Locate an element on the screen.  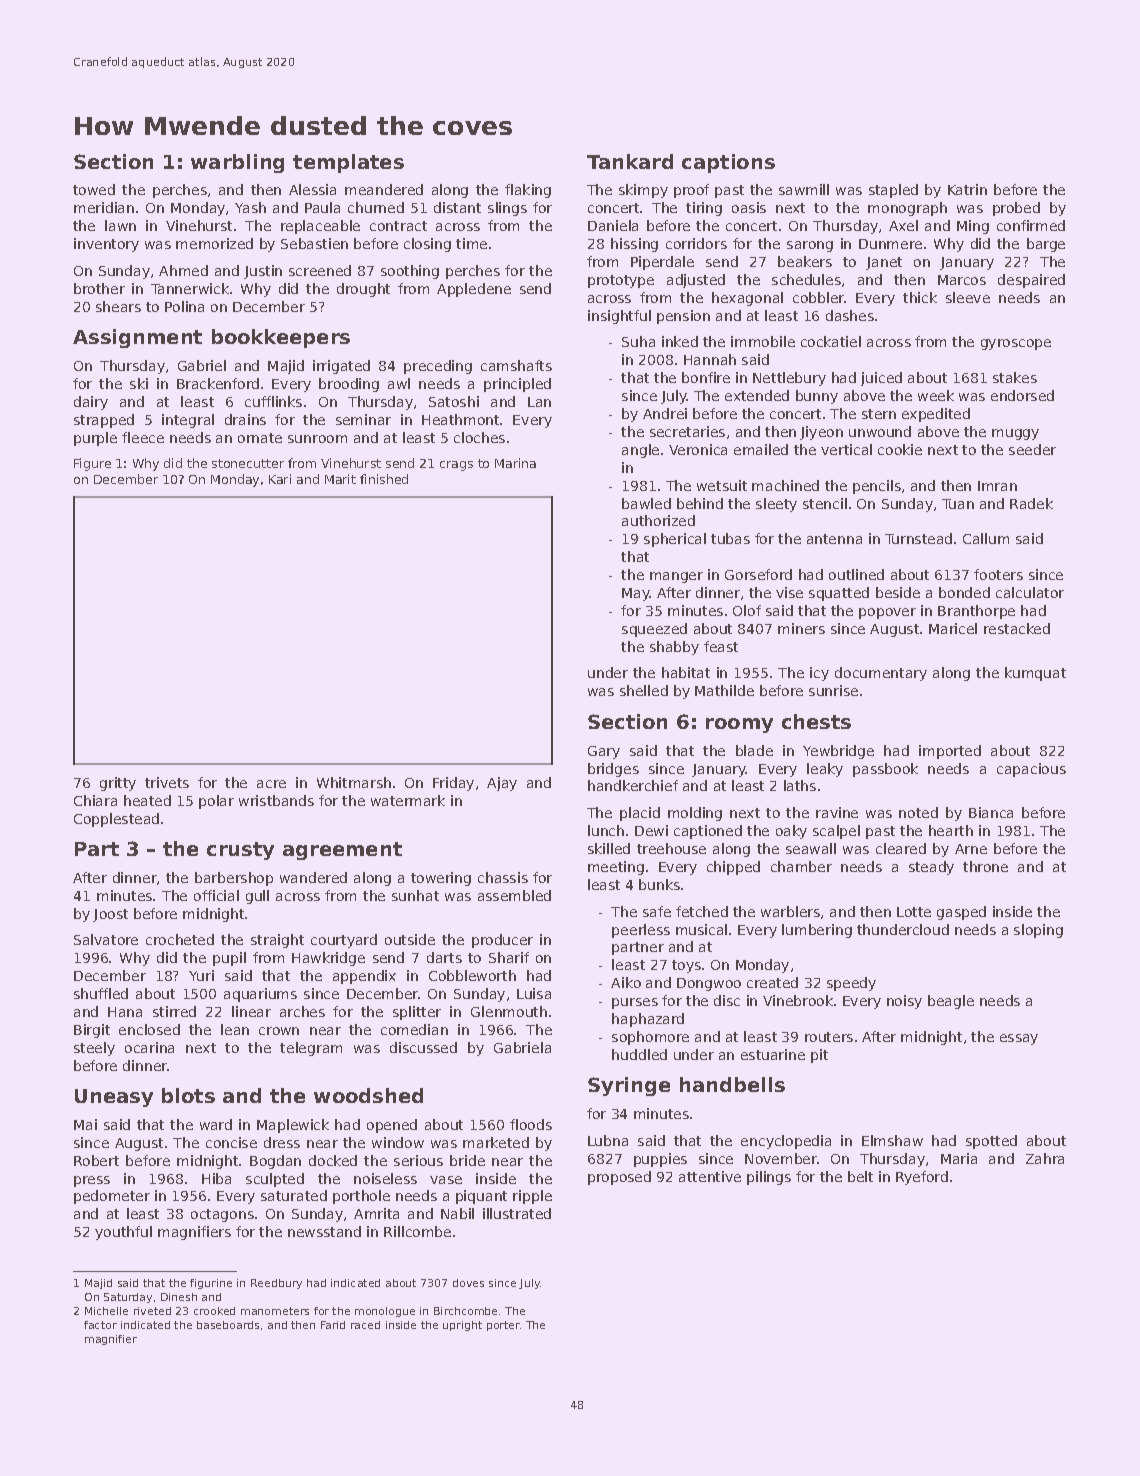
endorsed is located at coordinates (1022, 395).
